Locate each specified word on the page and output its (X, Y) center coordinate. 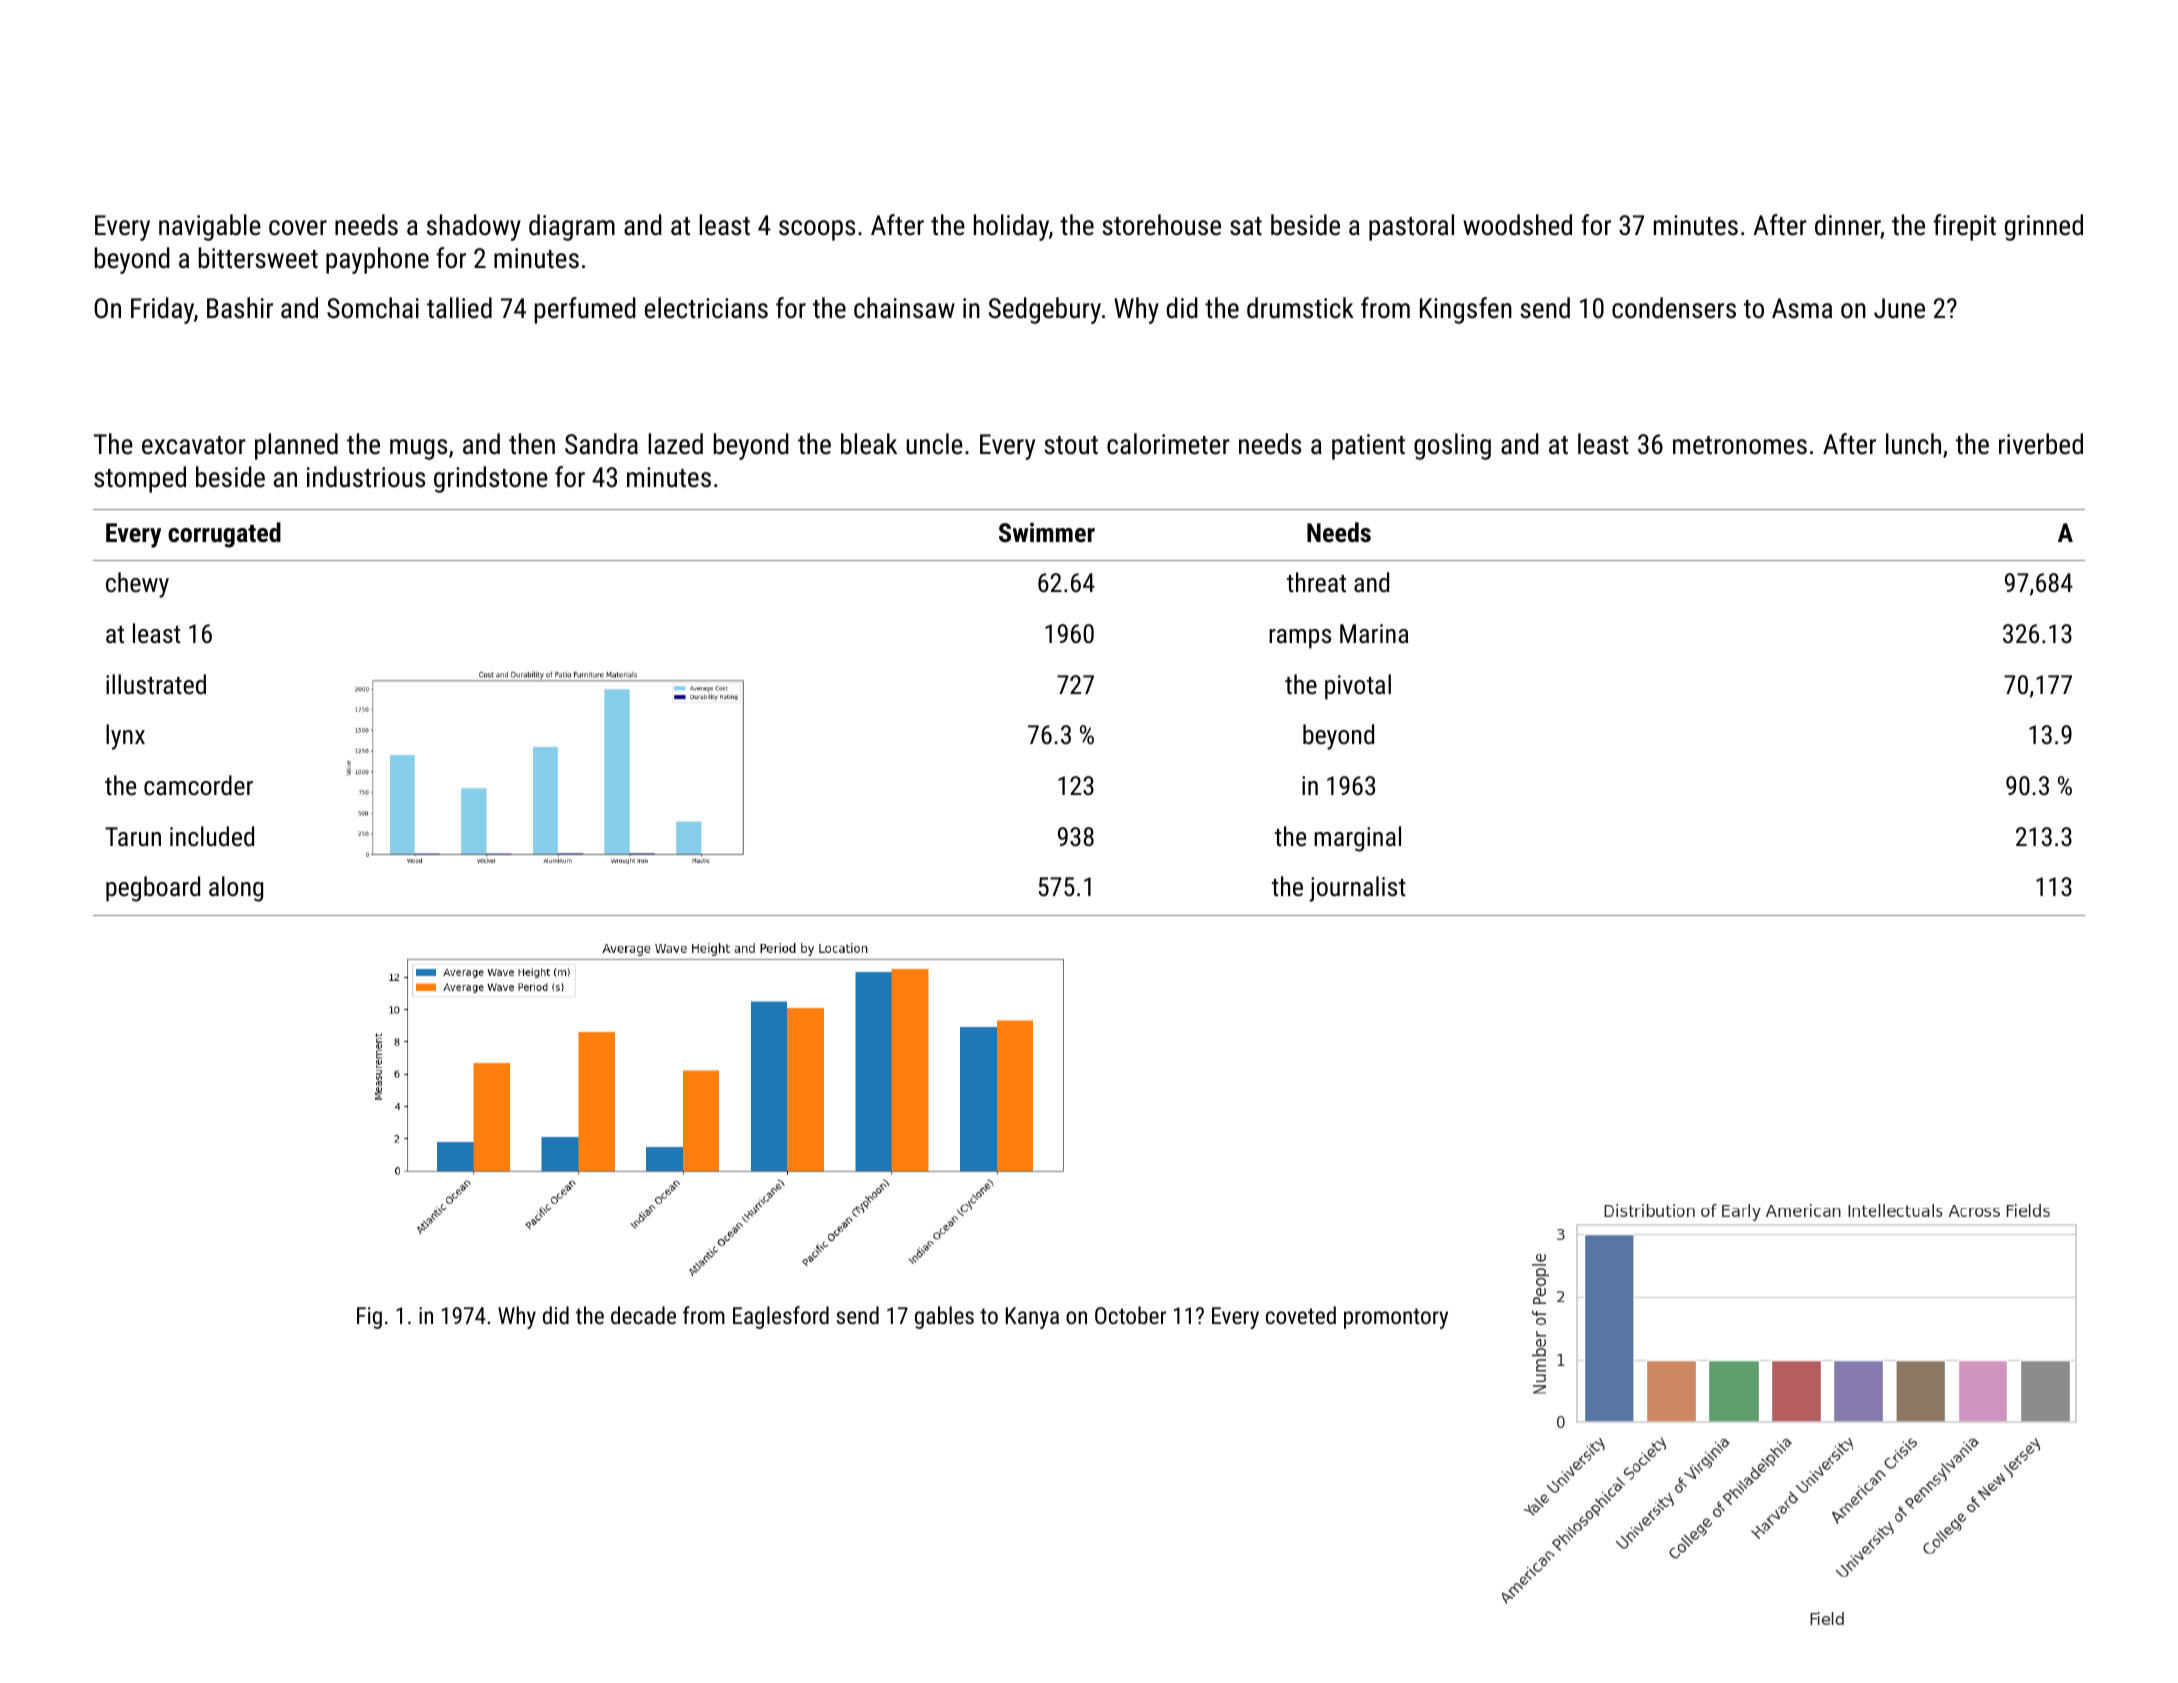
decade (643, 1315)
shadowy (474, 227)
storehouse (1161, 225)
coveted (1301, 1315)
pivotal (1358, 687)
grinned (2044, 227)
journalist (1357, 889)
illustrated (156, 684)
